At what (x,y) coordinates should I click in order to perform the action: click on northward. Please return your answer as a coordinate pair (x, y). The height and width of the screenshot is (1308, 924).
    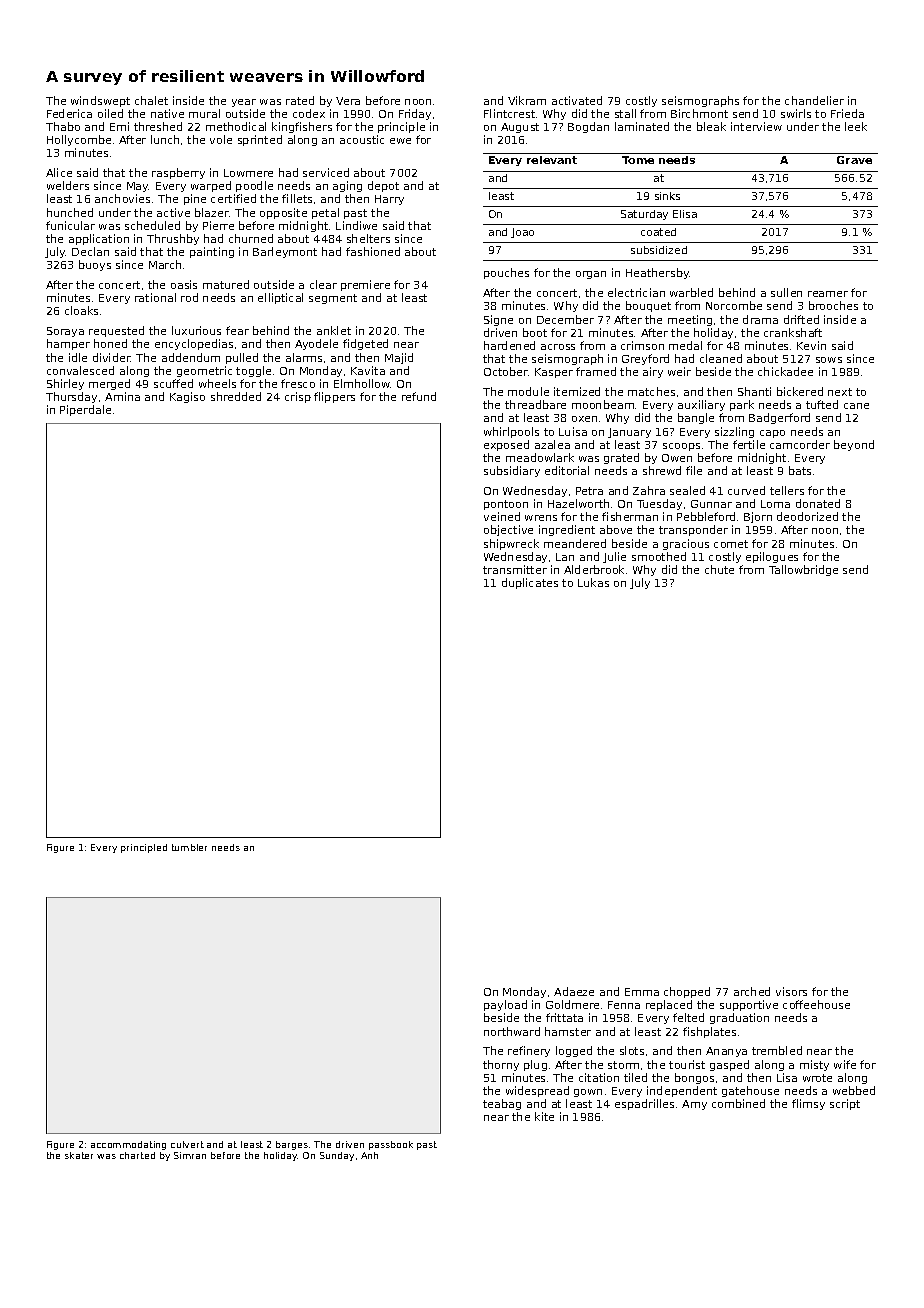
    Looking at the image, I should click on (512, 1031).
